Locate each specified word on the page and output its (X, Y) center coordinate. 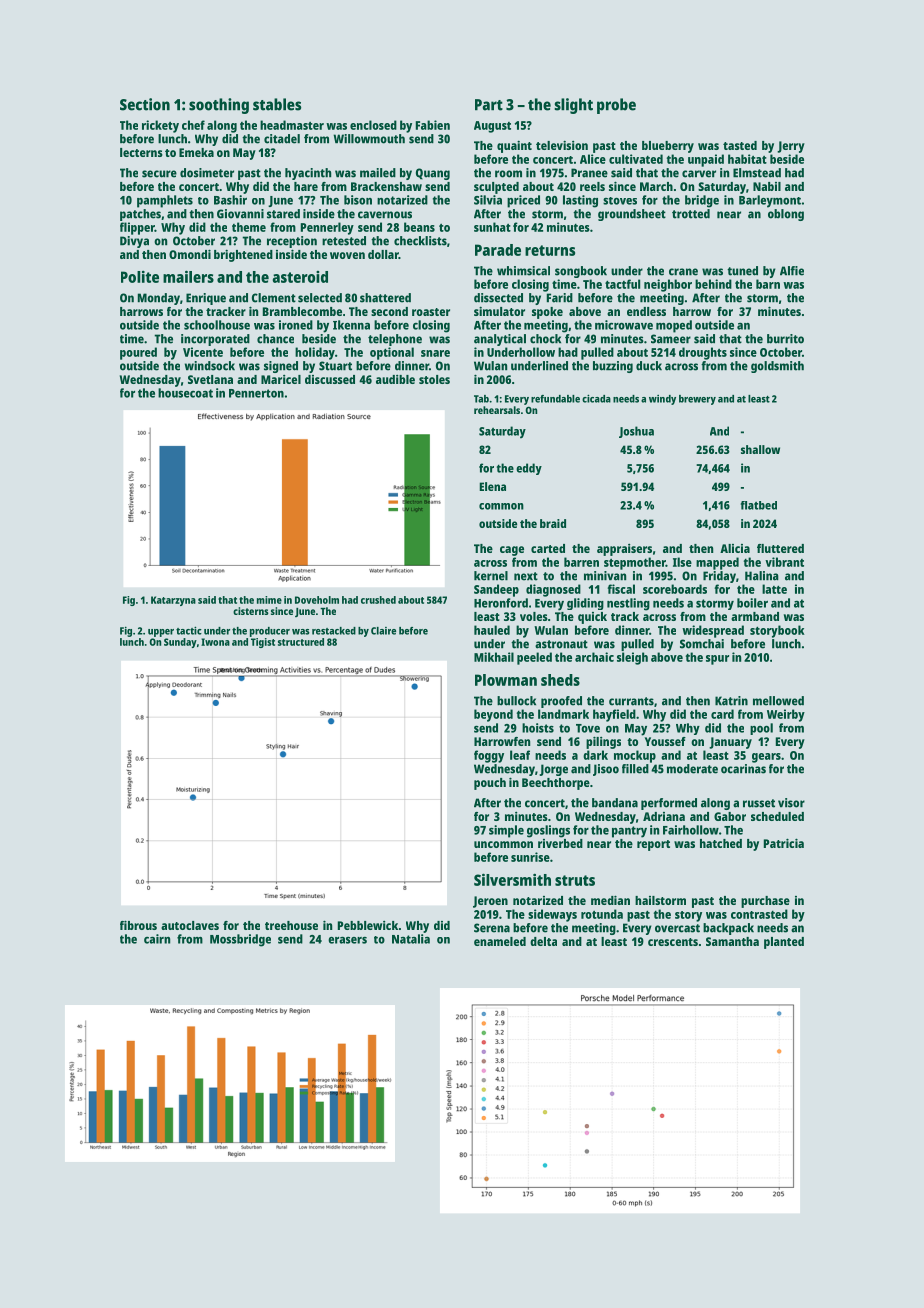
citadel (282, 139)
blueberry (668, 147)
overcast (677, 928)
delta (543, 941)
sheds (560, 680)
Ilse (682, 562)
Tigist (263, 643)
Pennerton (256, 393)
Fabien (433, 125)
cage (512, 551)
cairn (157, 939)
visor (791, 803)
